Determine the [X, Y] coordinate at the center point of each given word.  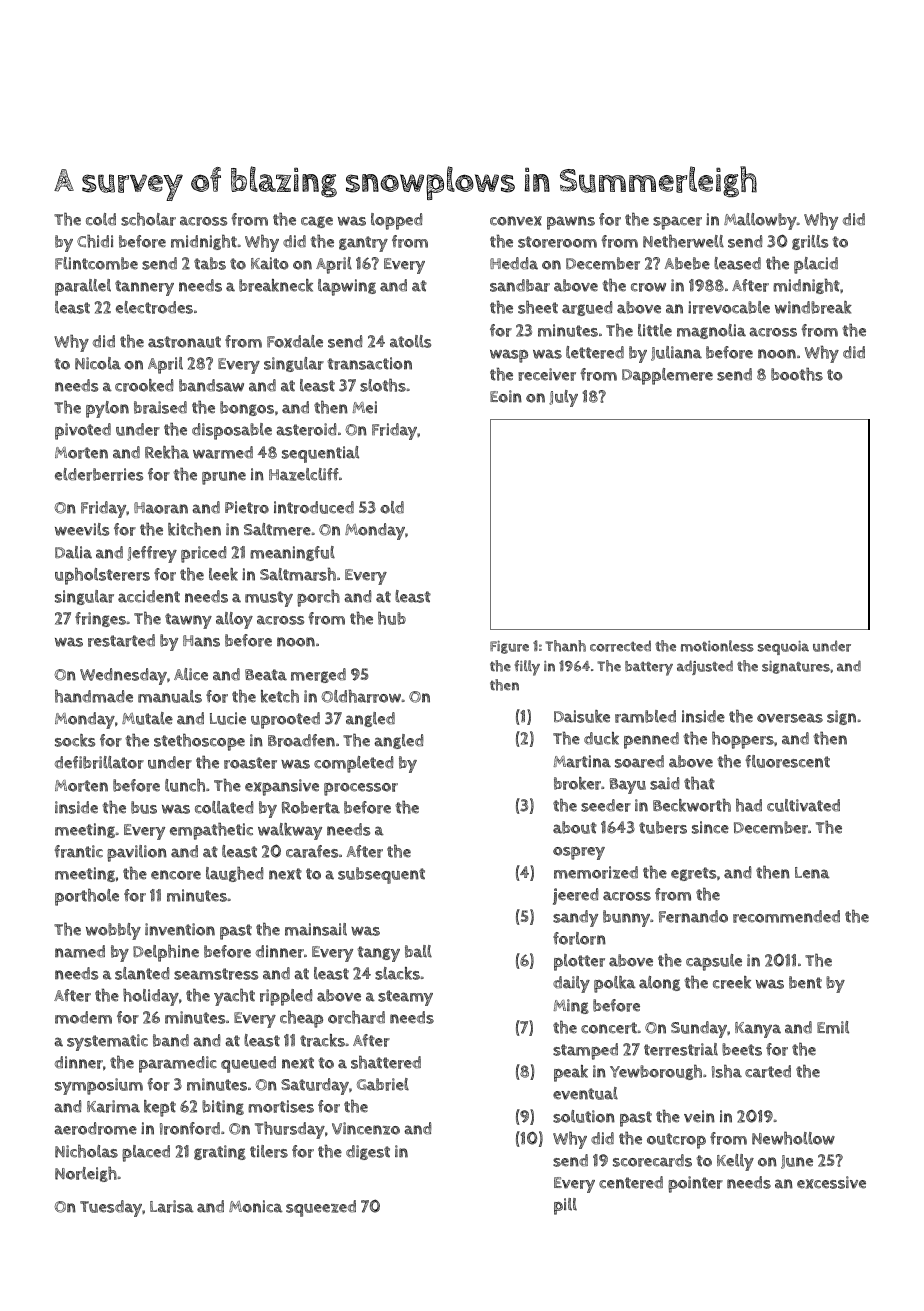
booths [797, 374]
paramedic [178, 1064]
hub [392, 618]
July [563, 398]
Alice [191, 674]
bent [805, 982]
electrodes [154, 307]
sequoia [783, 648]
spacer [677, 223]
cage [317, 222]
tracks [322, 1040]
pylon [107, 409]
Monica [256, 1206]
